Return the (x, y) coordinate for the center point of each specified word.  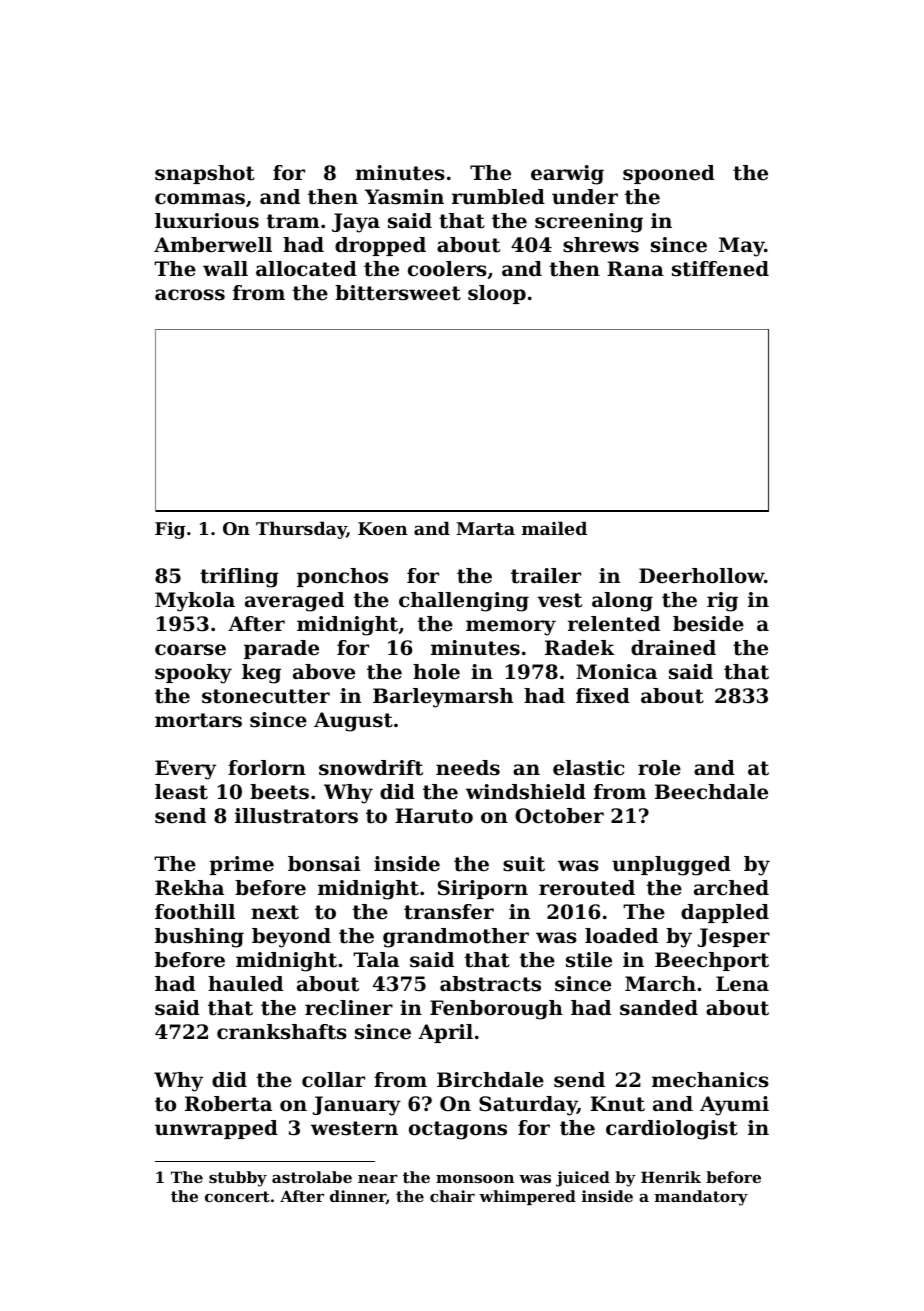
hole (436, 672)
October (559, 816)
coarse (190, 650)
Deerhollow (701, 576)
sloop (497, 294)
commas (200, 199)
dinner (358, 1197)
